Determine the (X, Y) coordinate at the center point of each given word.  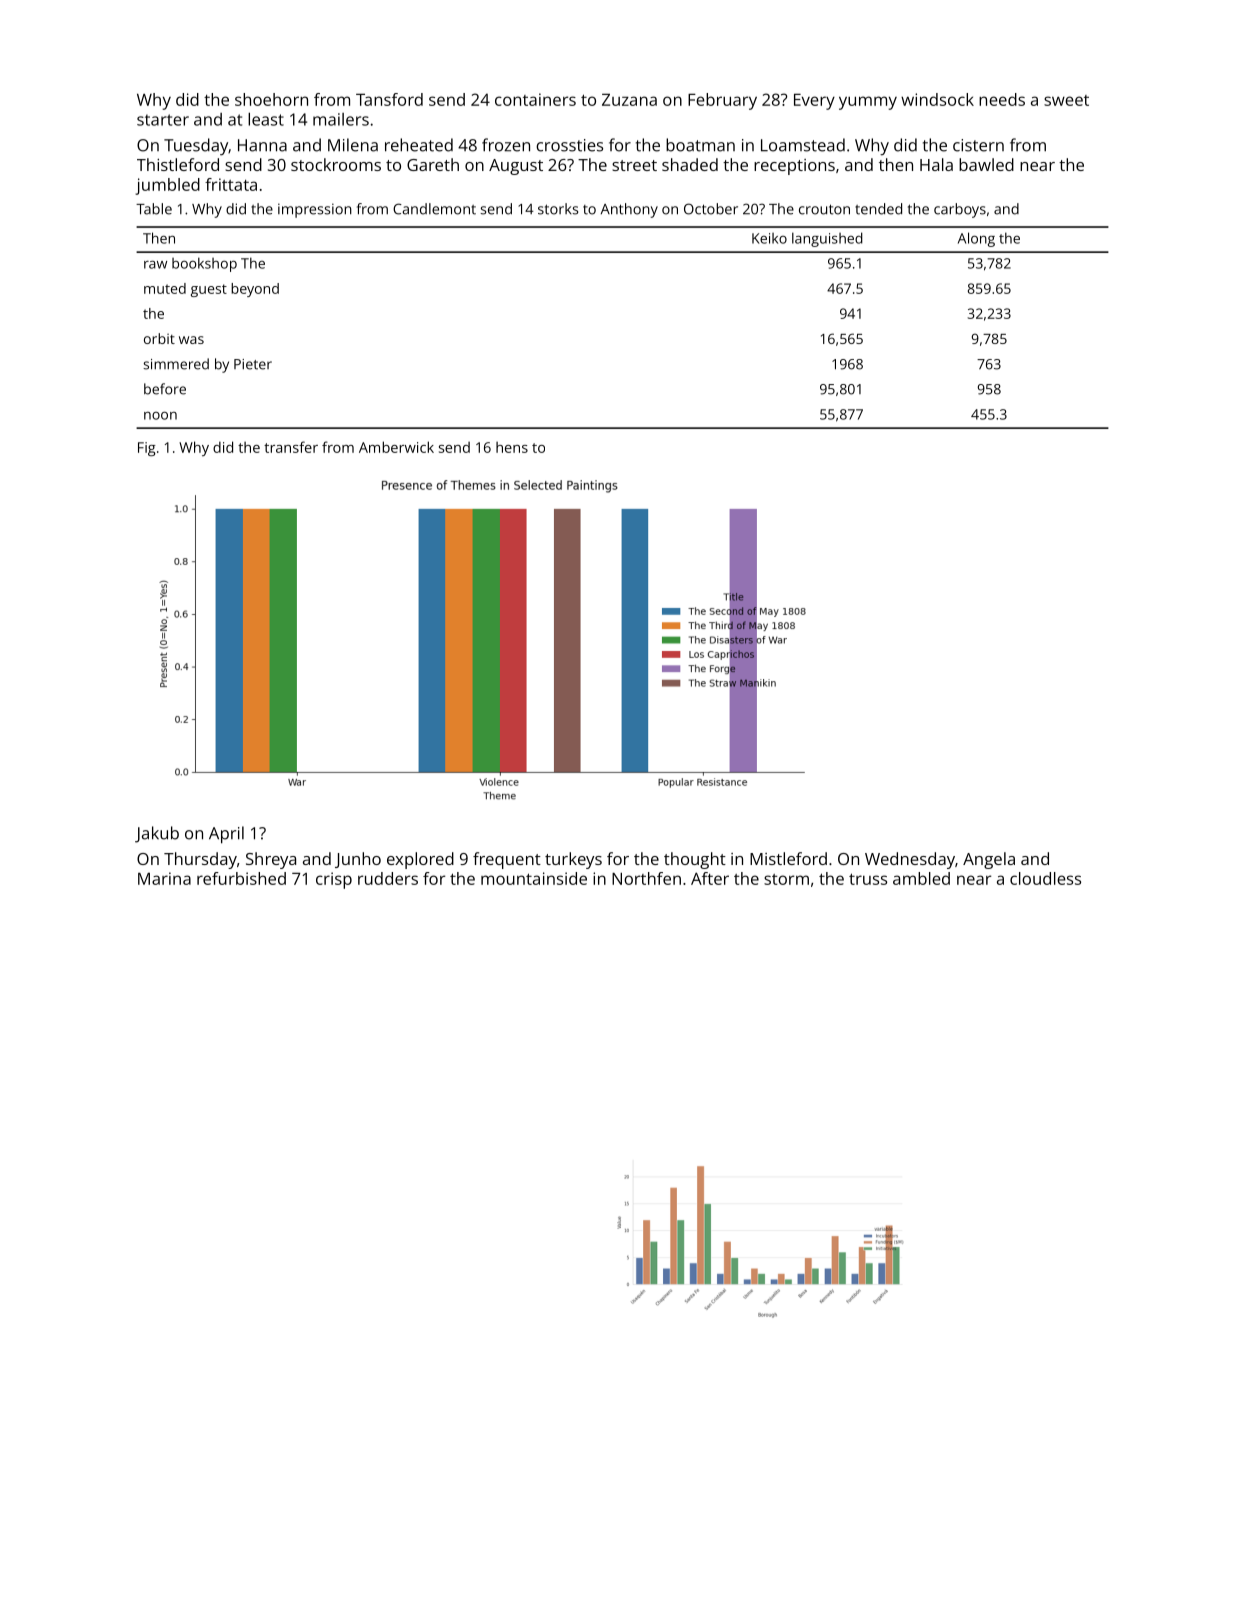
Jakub (157, 834)
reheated (419, 145)
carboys (960, 210)
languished (827, 239)
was (191, 340)
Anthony (629, 210)
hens (512, 447)
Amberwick (396, 447)
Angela (989, 860)
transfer (291, 447)
